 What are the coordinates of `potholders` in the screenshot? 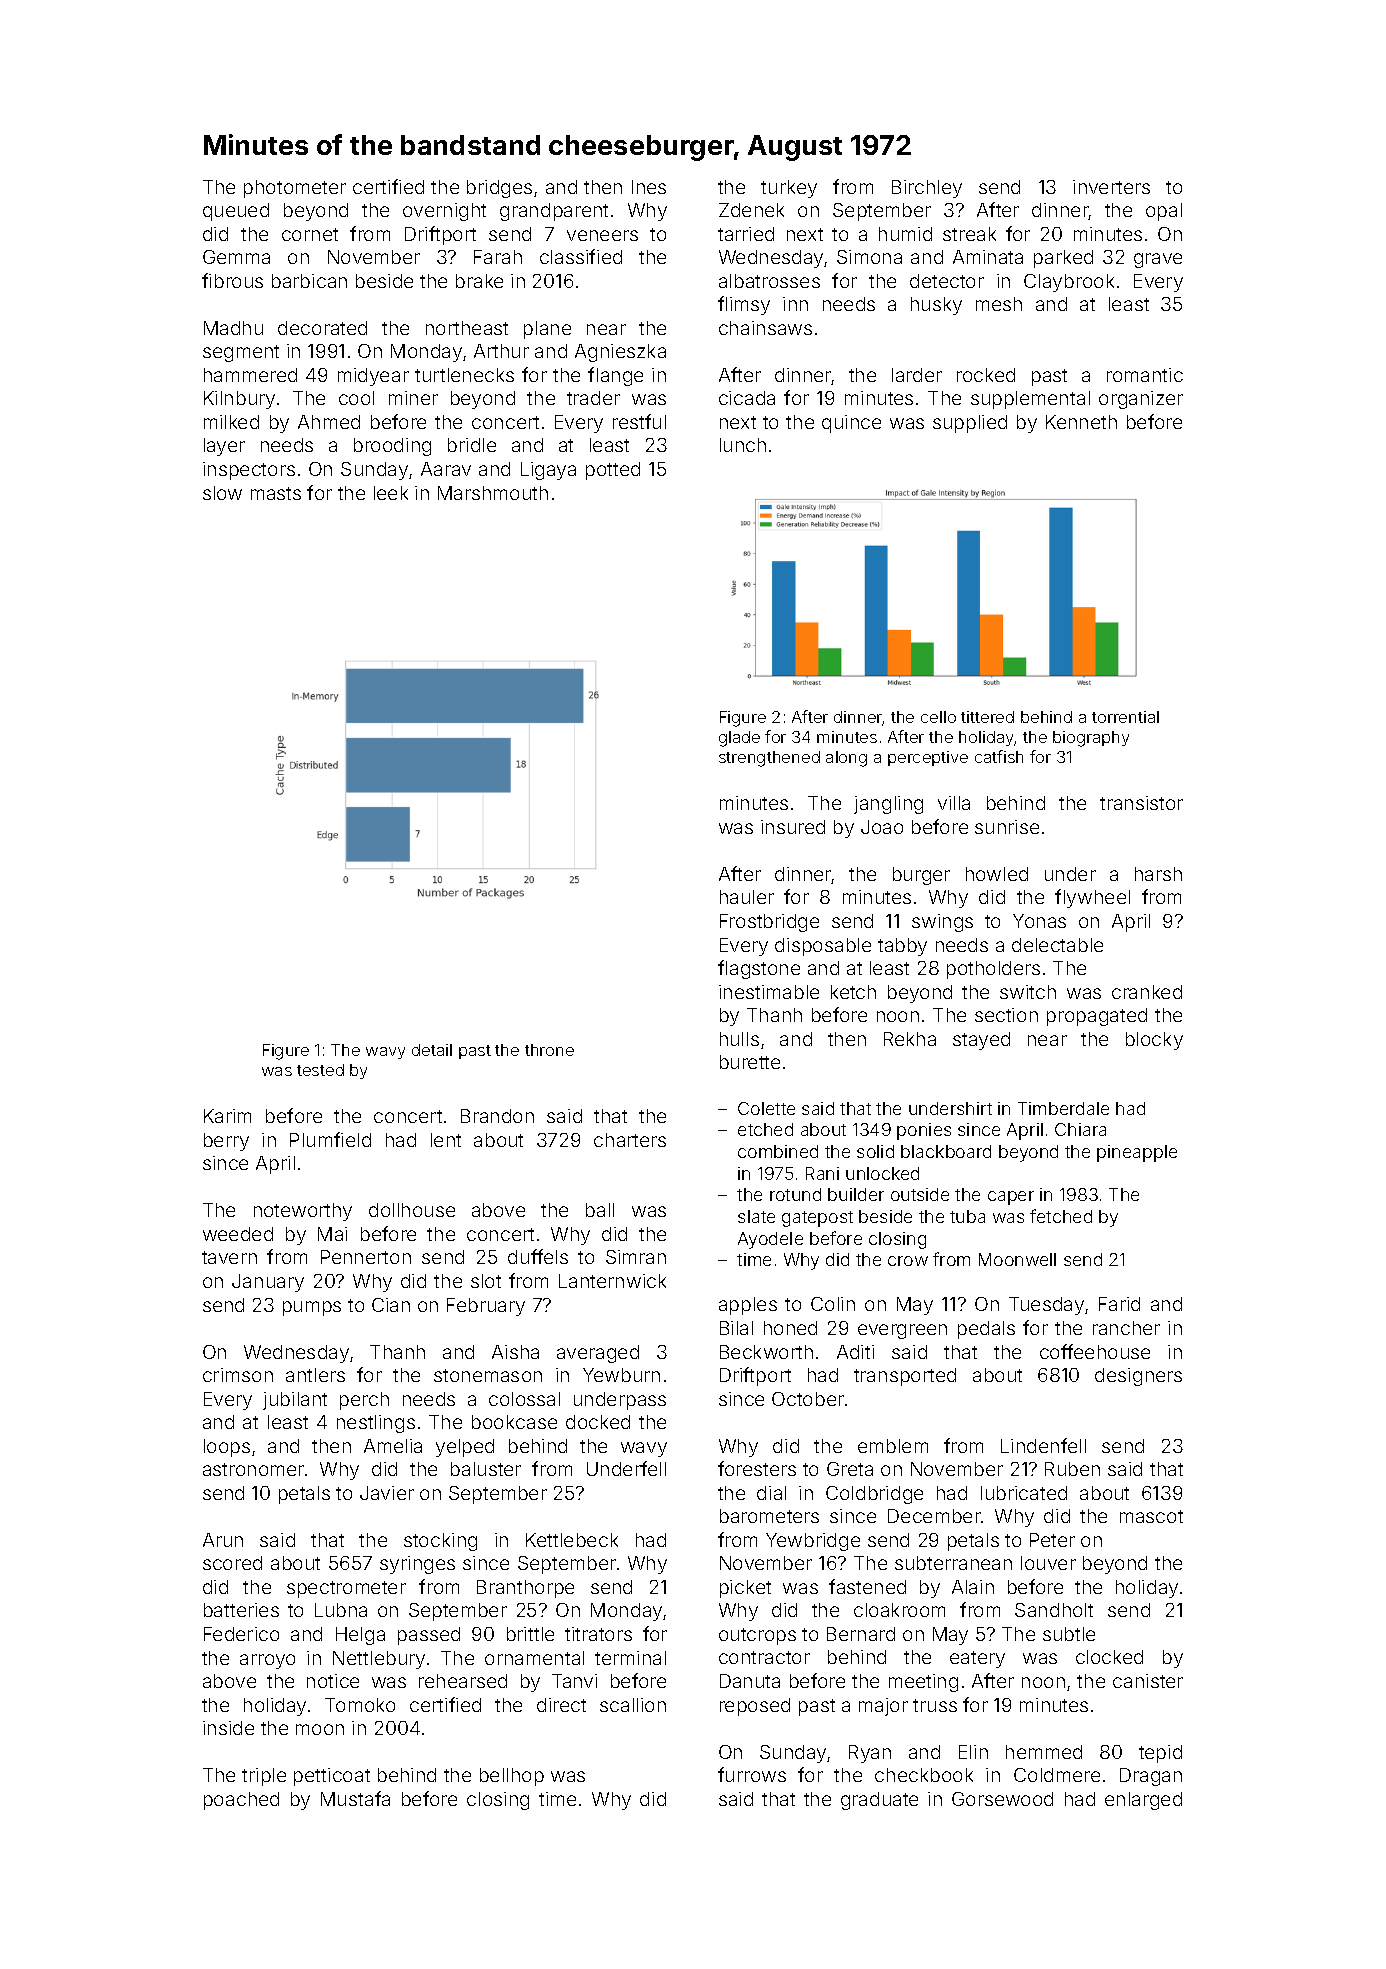 It's located at (993, 970).
